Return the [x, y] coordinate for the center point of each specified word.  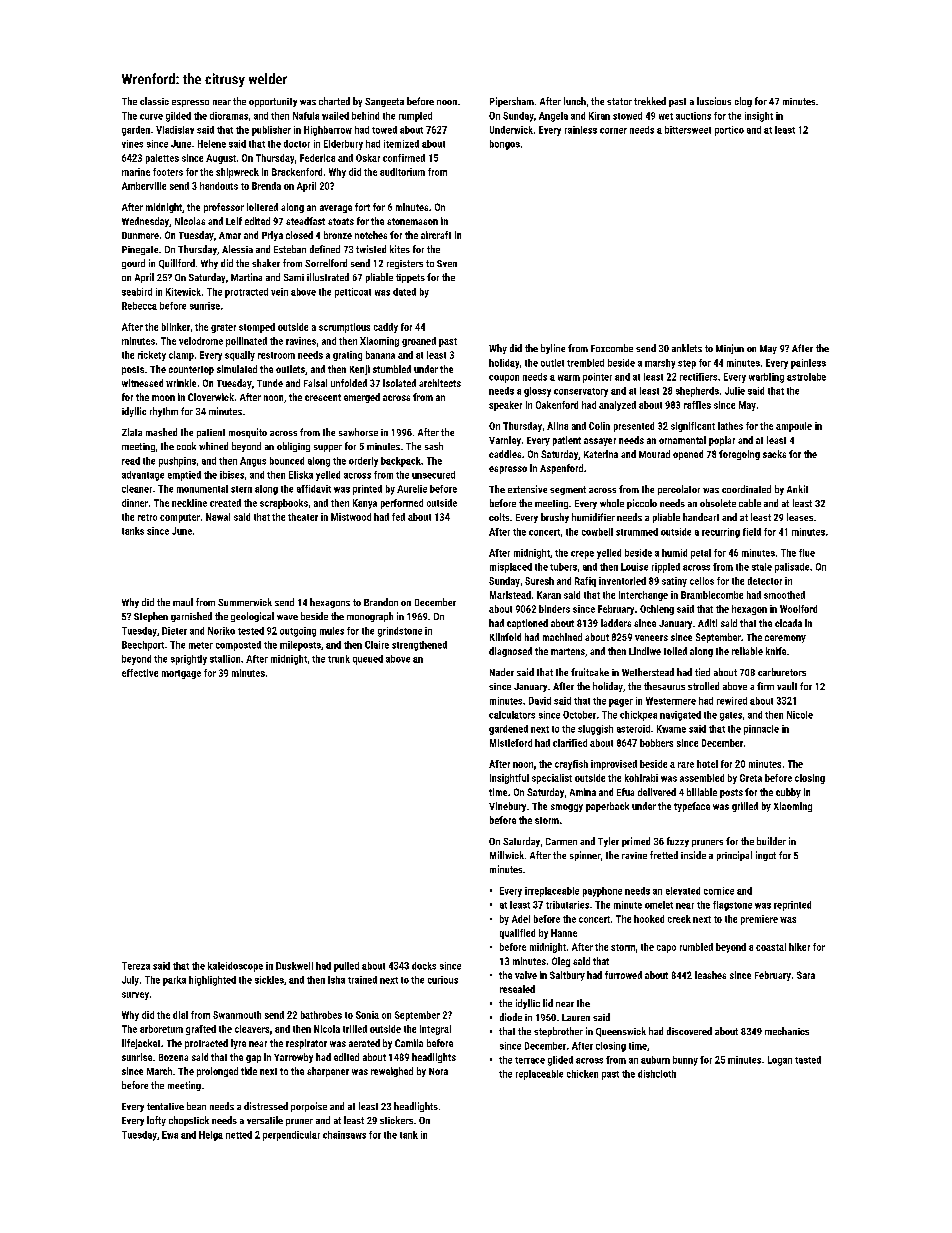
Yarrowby [293, 1058]
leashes [710, 975]
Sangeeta [384, 102]
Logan [780, 1061]
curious [443, 980]
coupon [504, 379]
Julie [735, 391]
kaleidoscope [235, 967]
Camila [409, 1043]
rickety [152, 356]
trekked [650, 101]
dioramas [229, 116]
